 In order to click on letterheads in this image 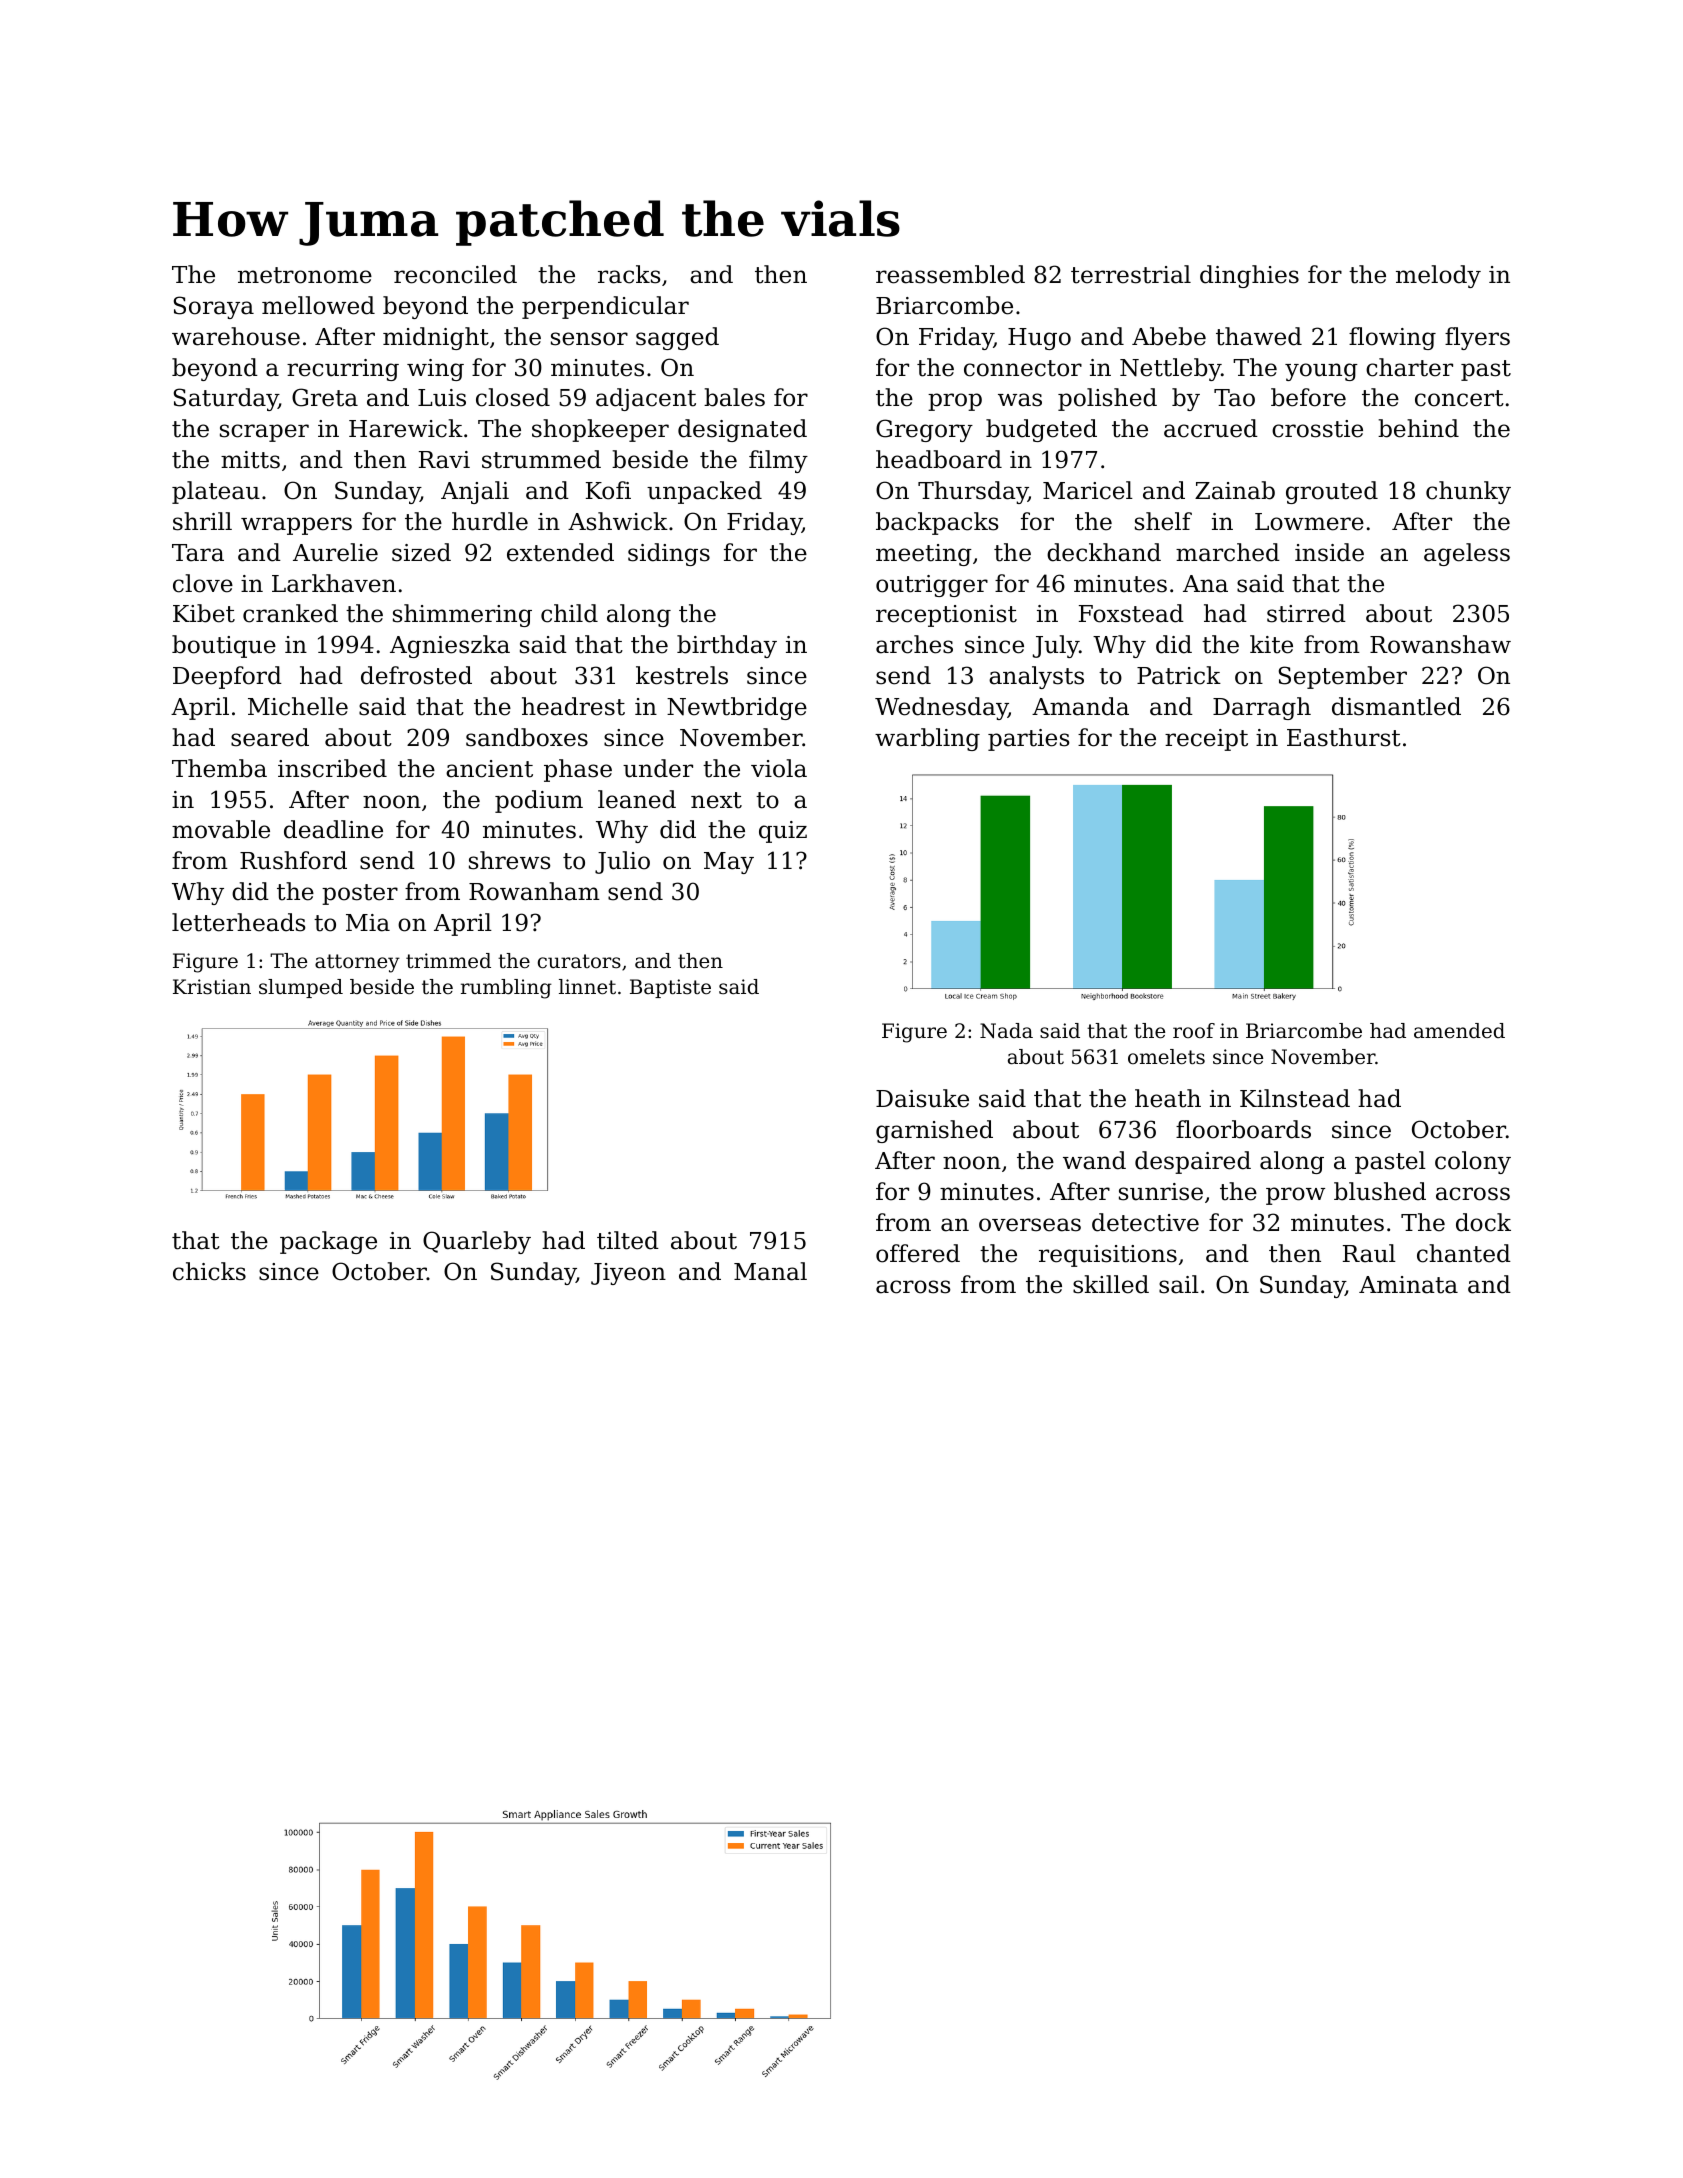, I will do `click(239, 922)`.
